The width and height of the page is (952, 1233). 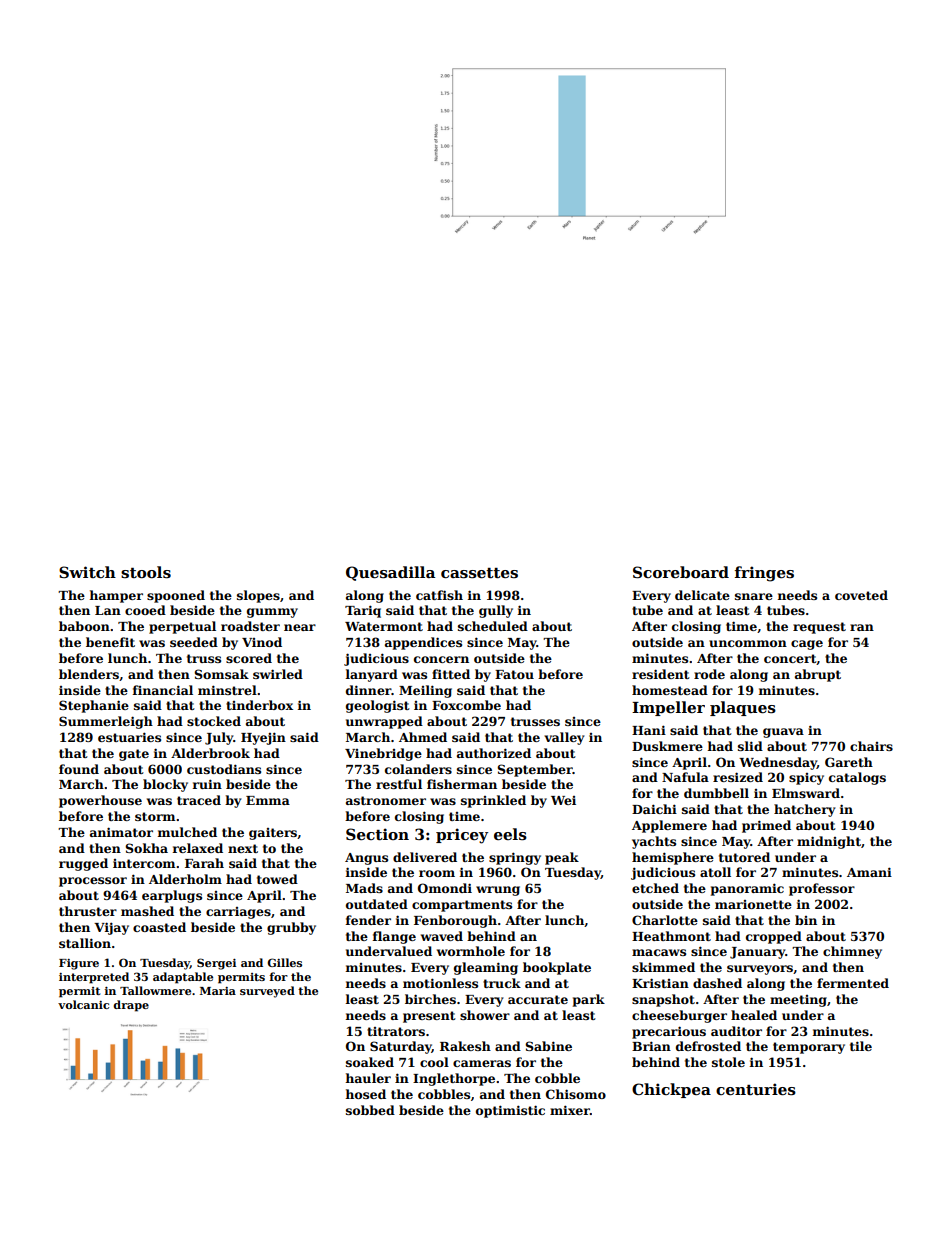 I want to click on hemisphere, so click(x=673, y=858).
